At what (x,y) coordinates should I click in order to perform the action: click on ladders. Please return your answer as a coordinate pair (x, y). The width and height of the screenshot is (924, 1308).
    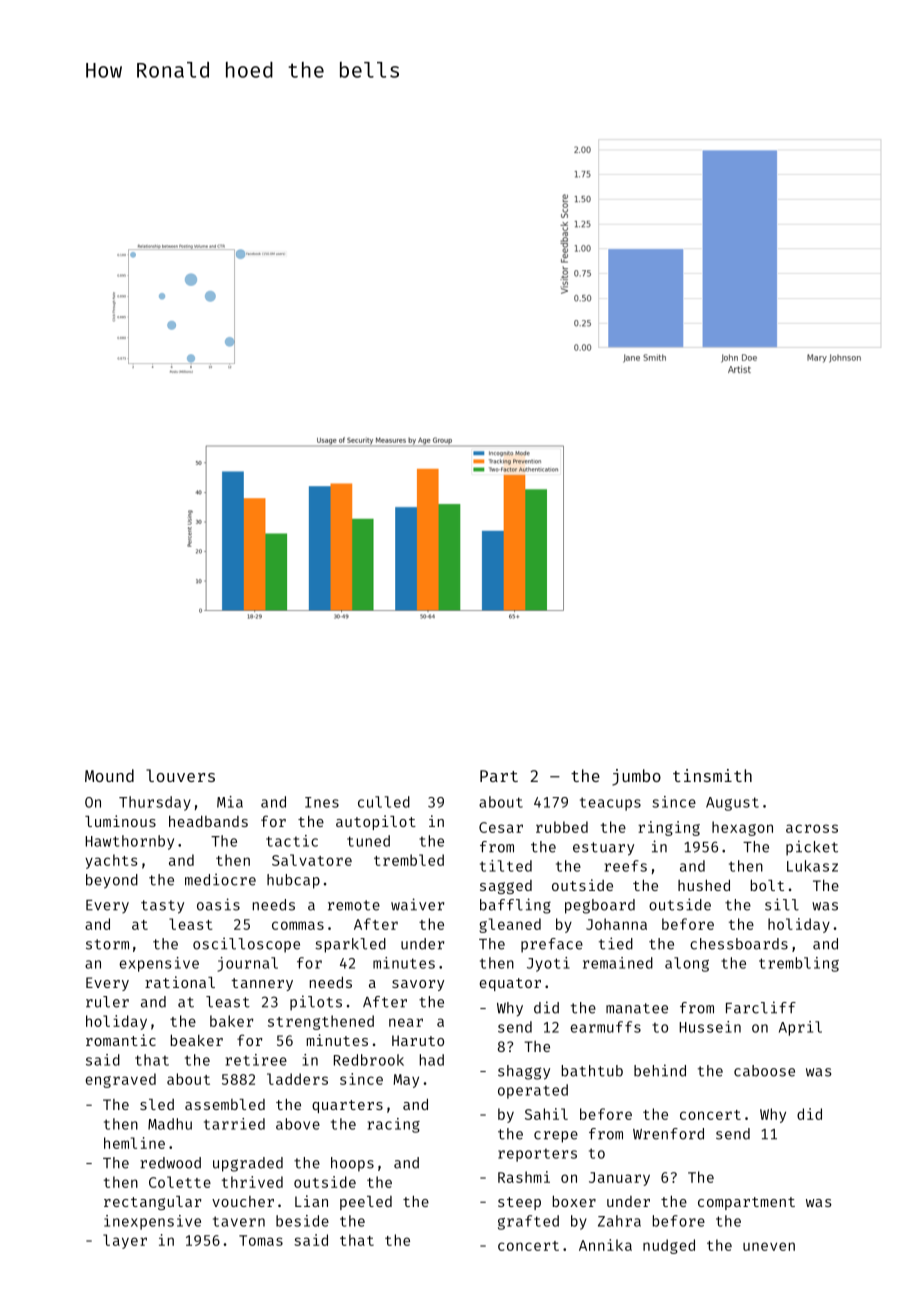
    Looking at the image, I should click on (297, 1079).
